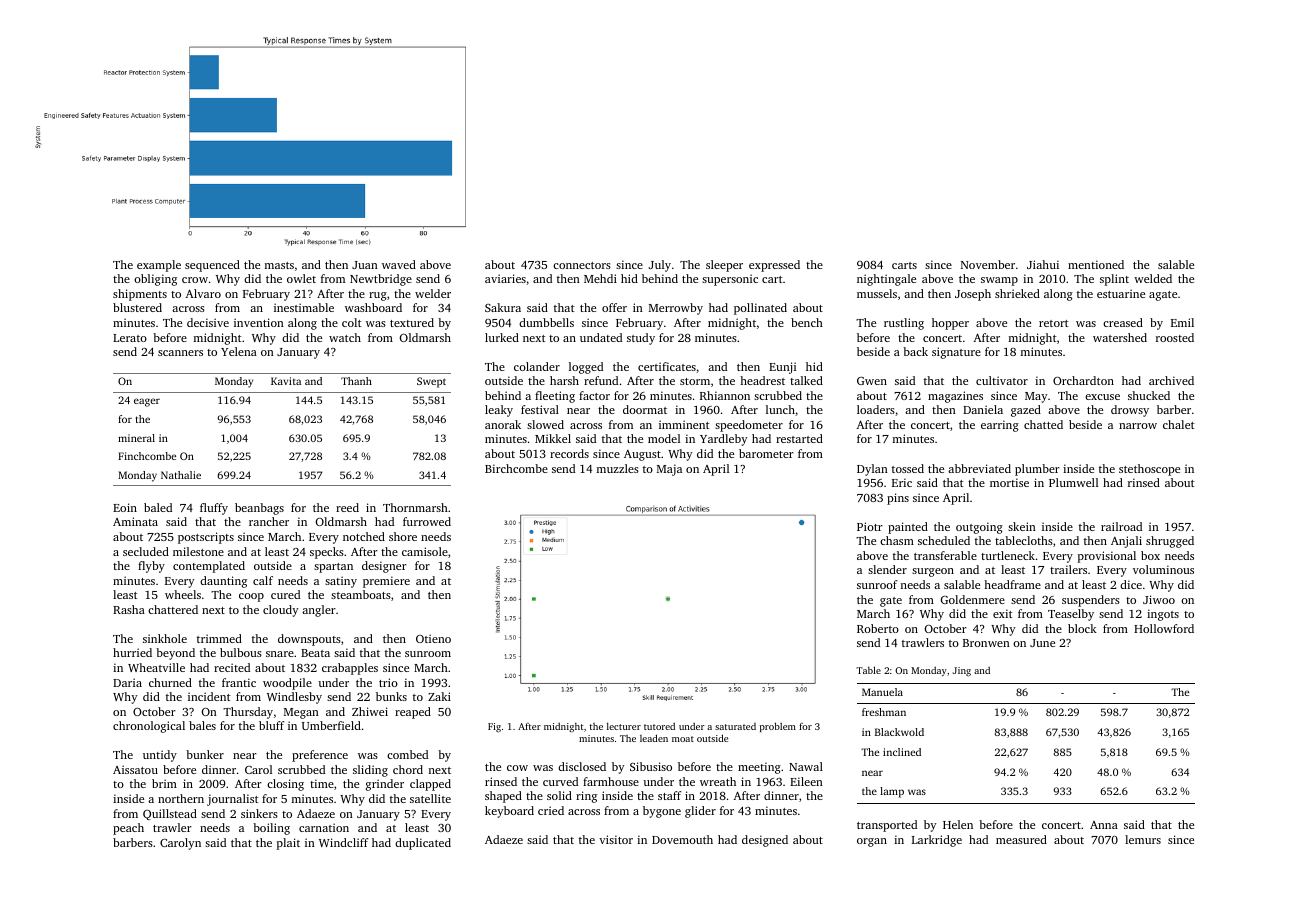 Image resolution: width=1308 pixels, height=924 pixels. Describe the element at coordinates (624, 726) in the screenshot. I see `lecturer` at that location.
